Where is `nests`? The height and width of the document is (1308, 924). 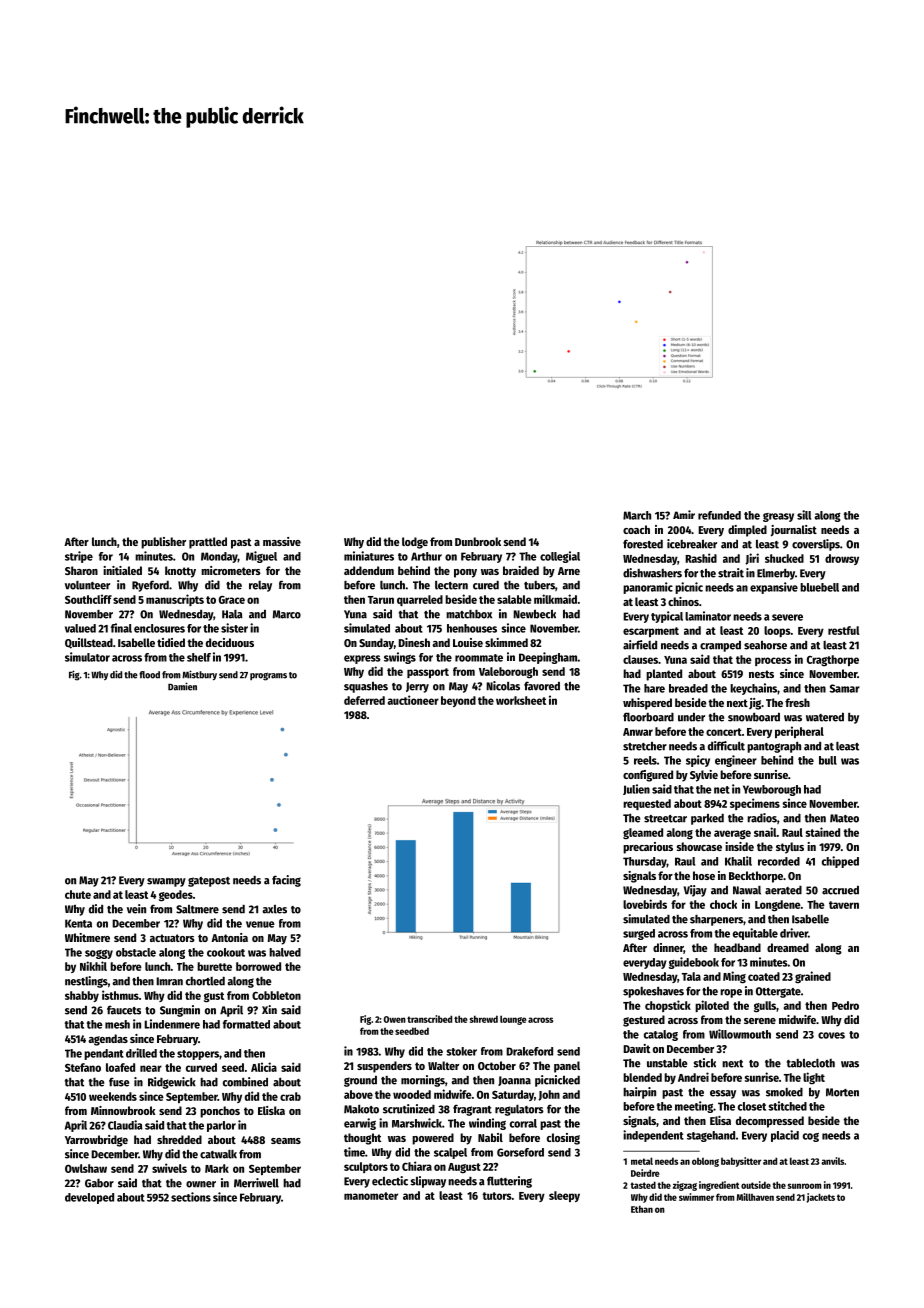
nests is located at coordinates (761, 674).
